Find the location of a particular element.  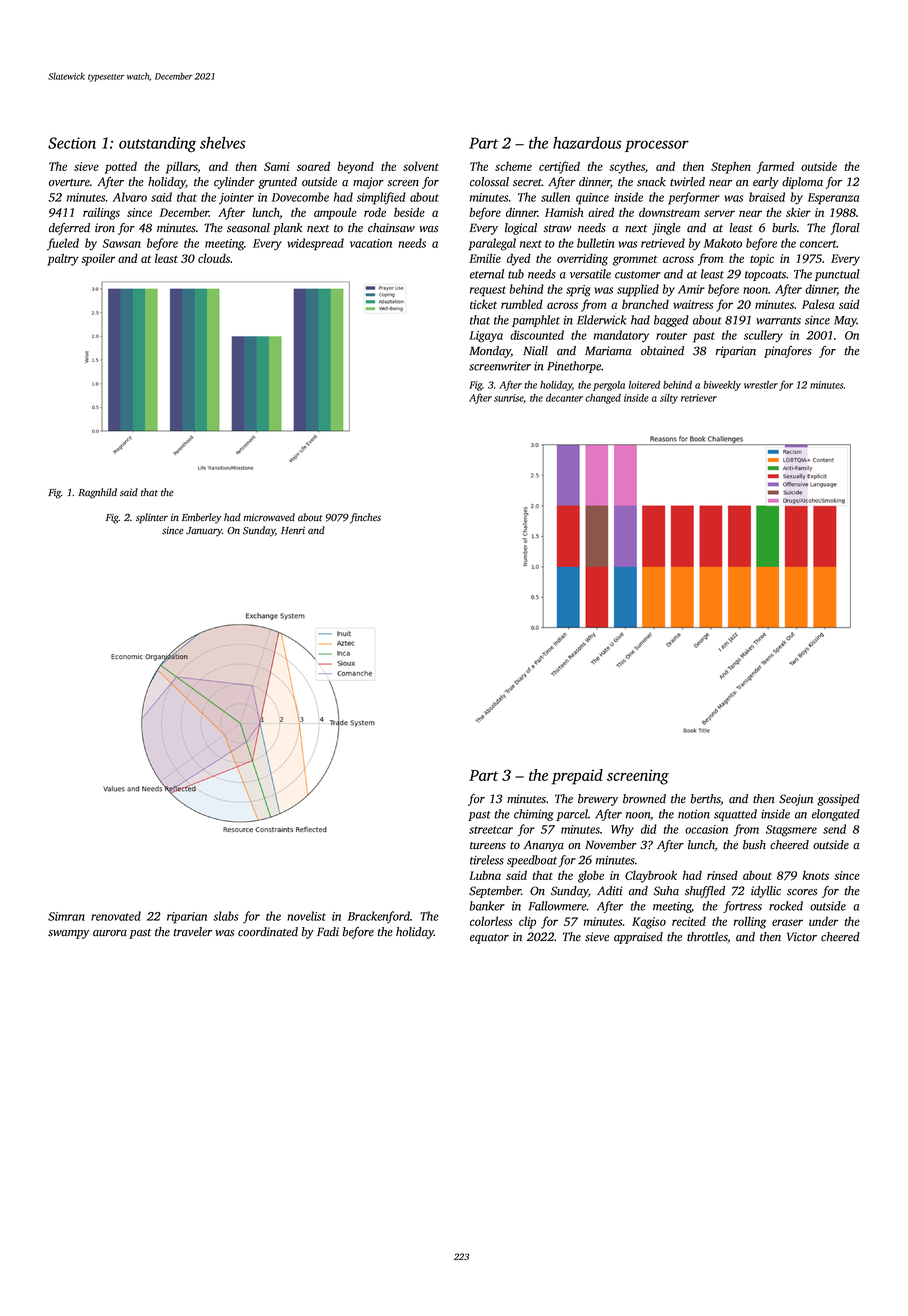

plank is located at coordinates (287, 229).
